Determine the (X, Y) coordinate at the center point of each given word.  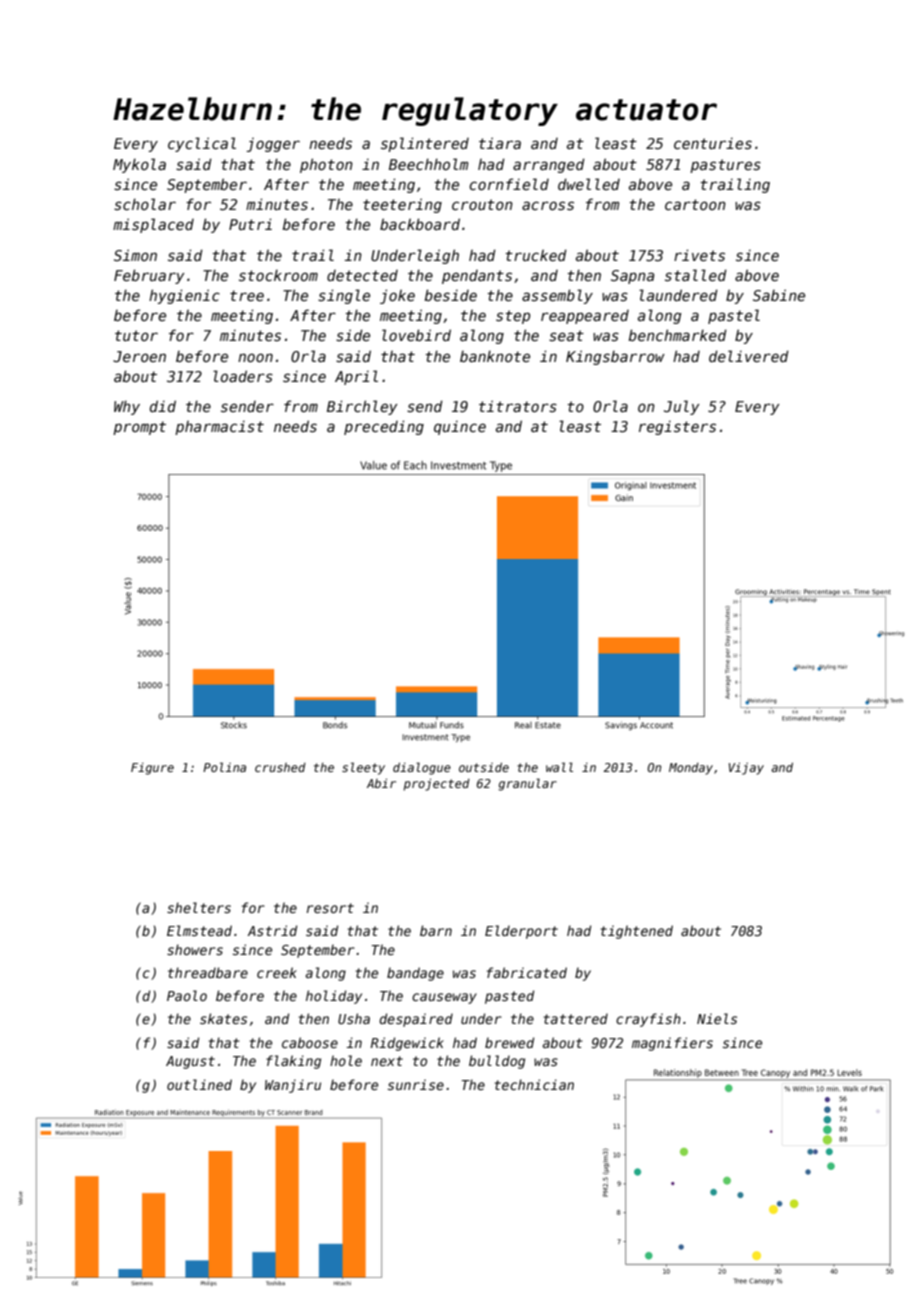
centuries (713, 143)
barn (436, 930)
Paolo (187, 995)
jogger (273, 145)
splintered (425, 144)
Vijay (746, 769)
